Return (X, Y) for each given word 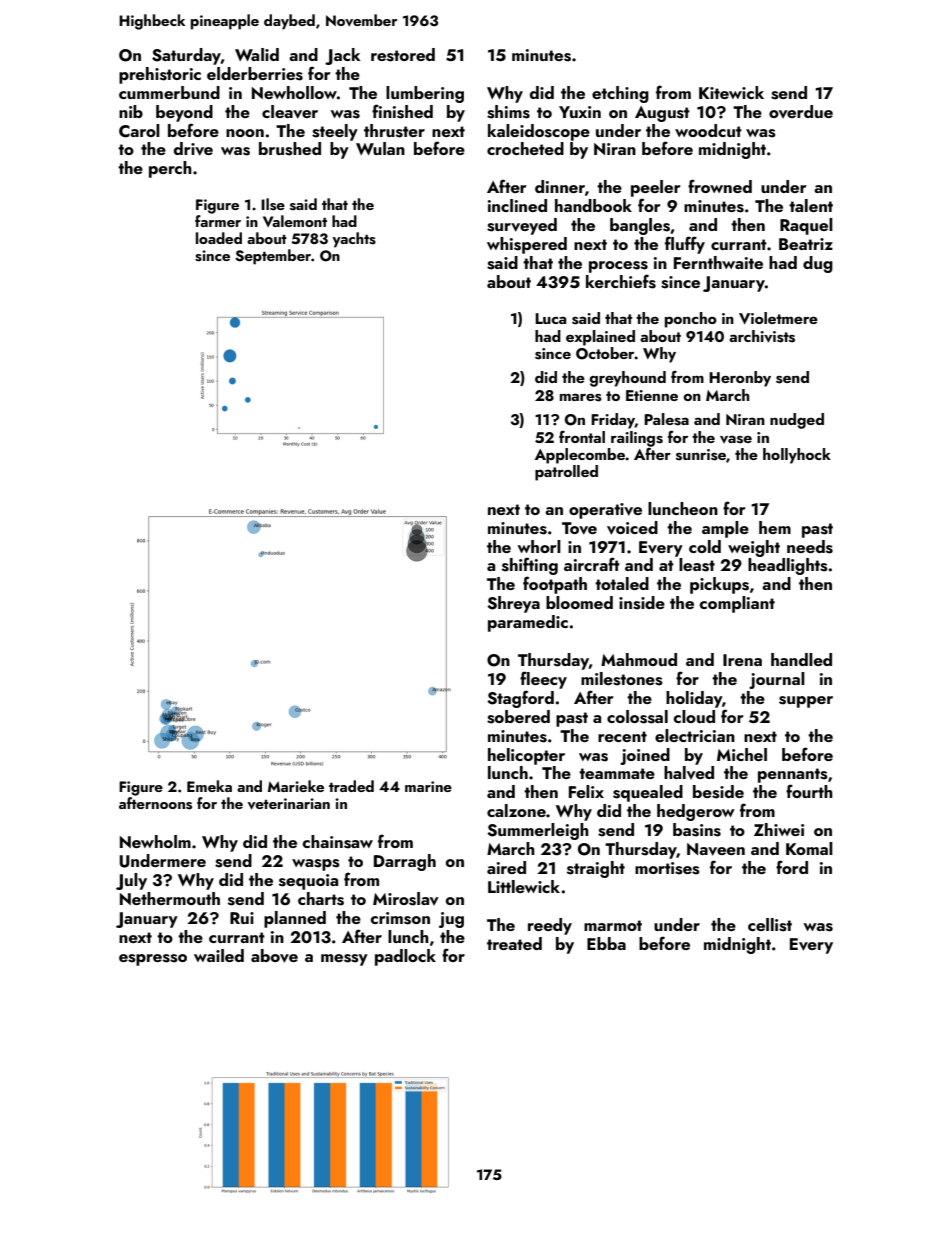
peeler (656, 188)
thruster (394, 131)
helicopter (526, 756)
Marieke (296, 786)
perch (170, 169)
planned (295, 919)
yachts (354, 240)
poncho (691, 320)
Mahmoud (639, 659)
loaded (219, 238)
